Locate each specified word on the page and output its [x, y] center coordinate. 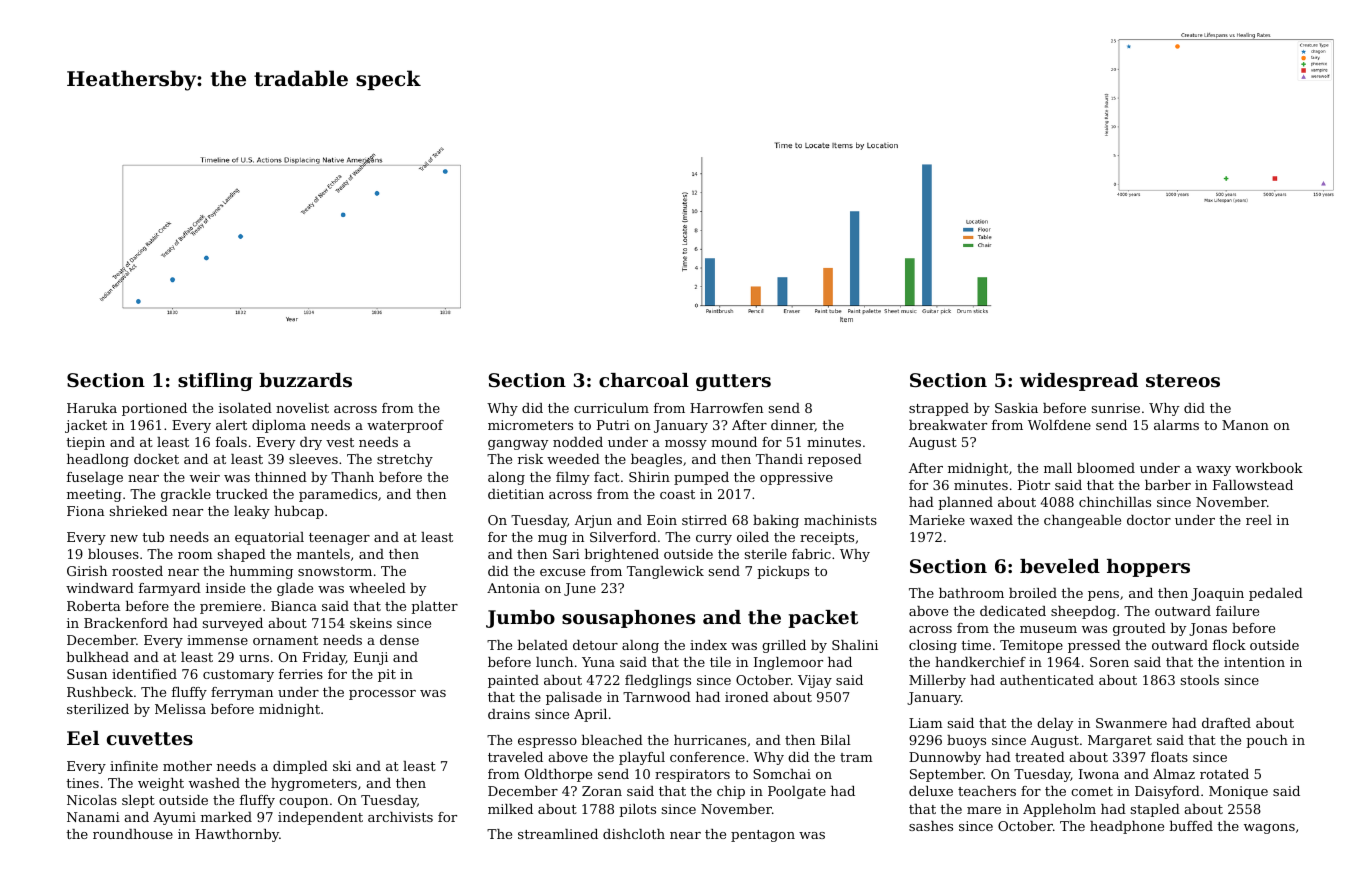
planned [965, 503]
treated [1040, 757]
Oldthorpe [558, 775]
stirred [704, 520]
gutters [733, 382]
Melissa [180, 709]
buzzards [305, 380]
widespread [1079, 382]
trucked [242, 494]
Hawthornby [237, 835]
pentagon [763, 836]
